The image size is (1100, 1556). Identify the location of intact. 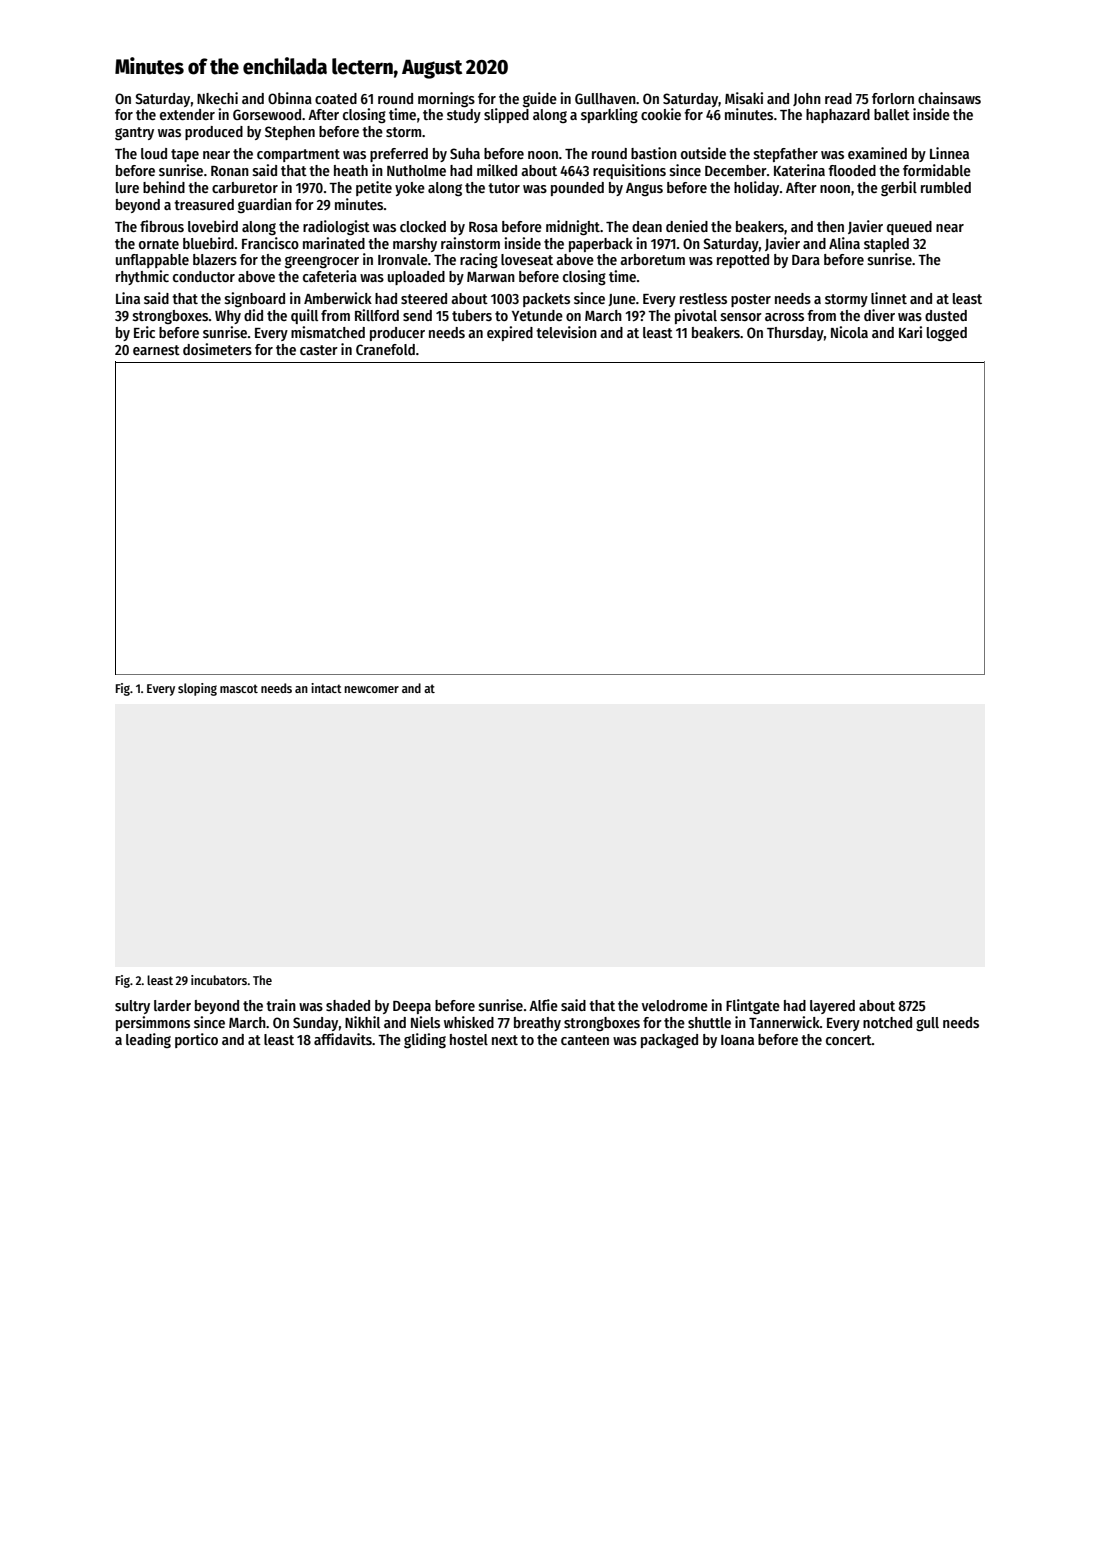
(326, 688).
